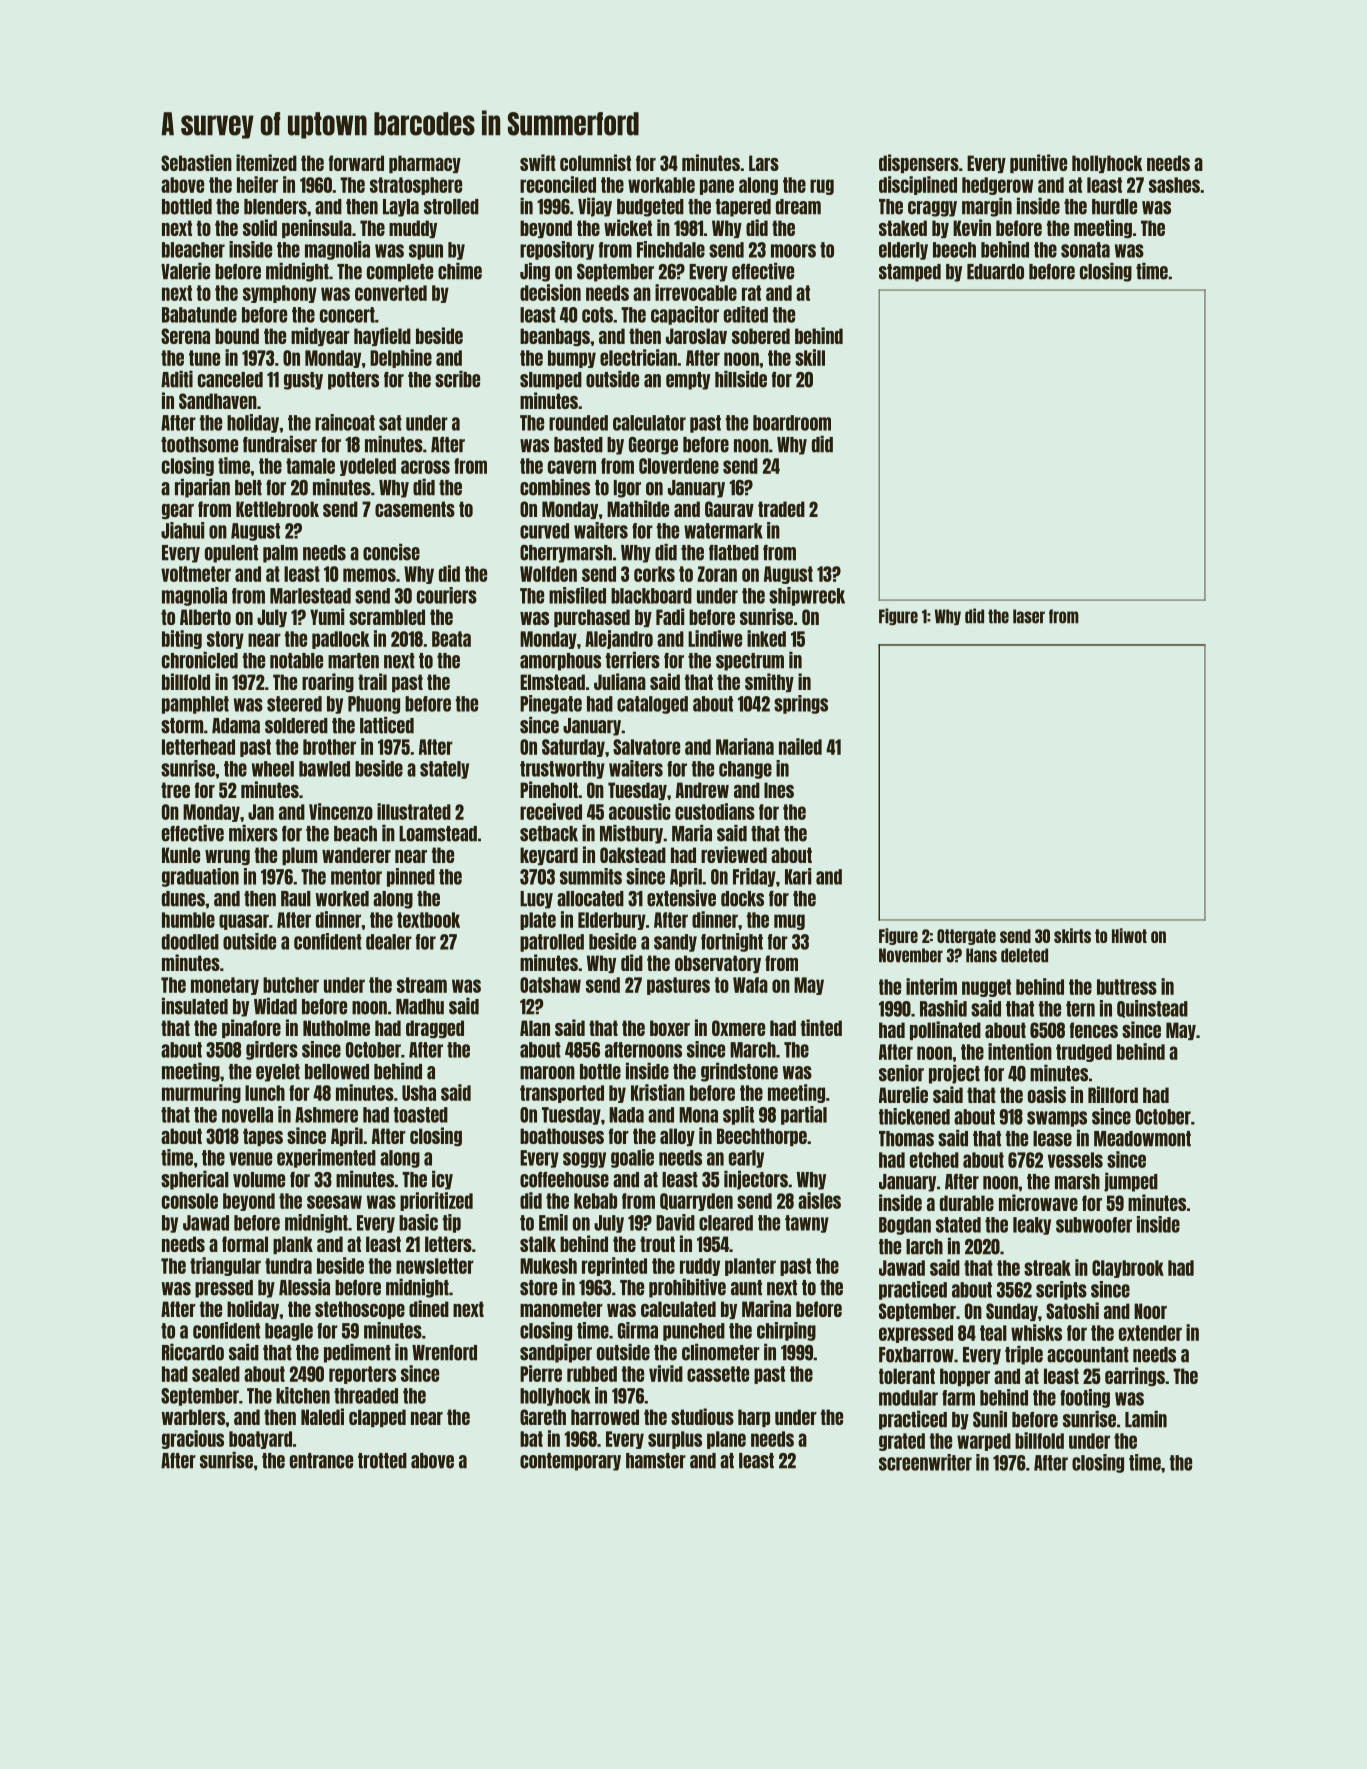  Describe the element at coordinates (729, 509) in the screenshot. I see `Gaurav` at that location.
